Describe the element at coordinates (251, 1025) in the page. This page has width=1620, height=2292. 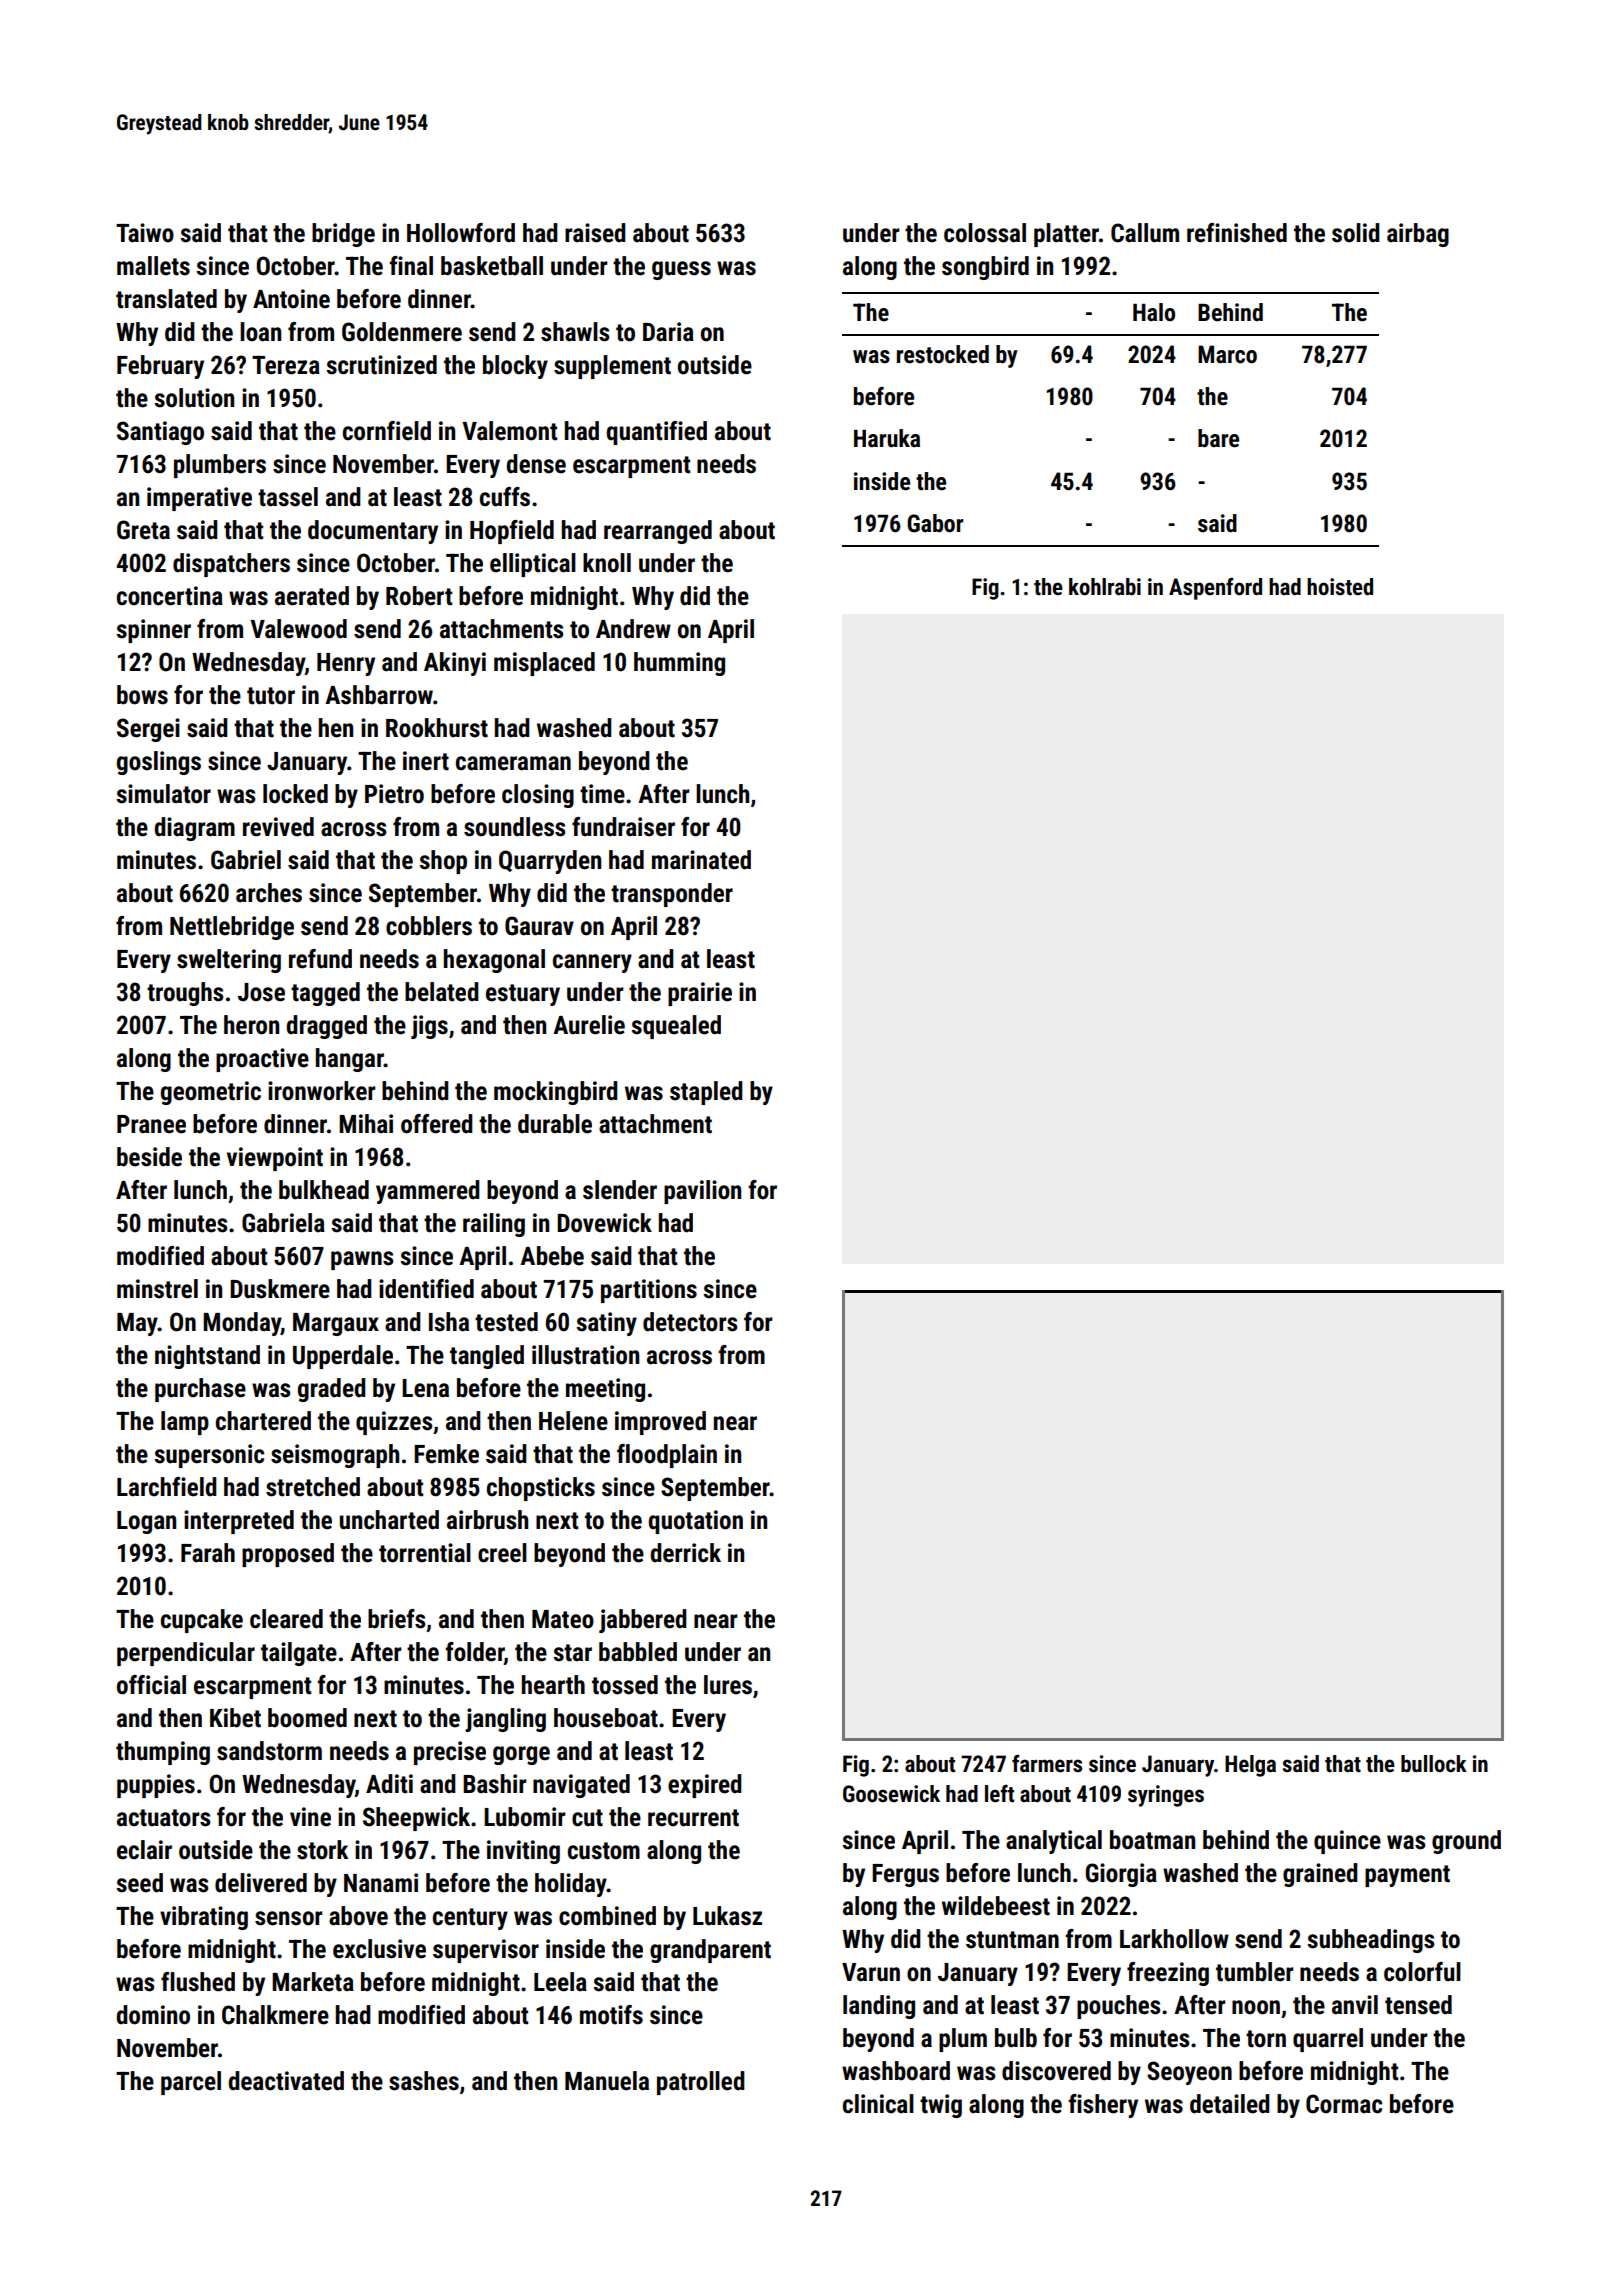
I see `heron` at that location.
